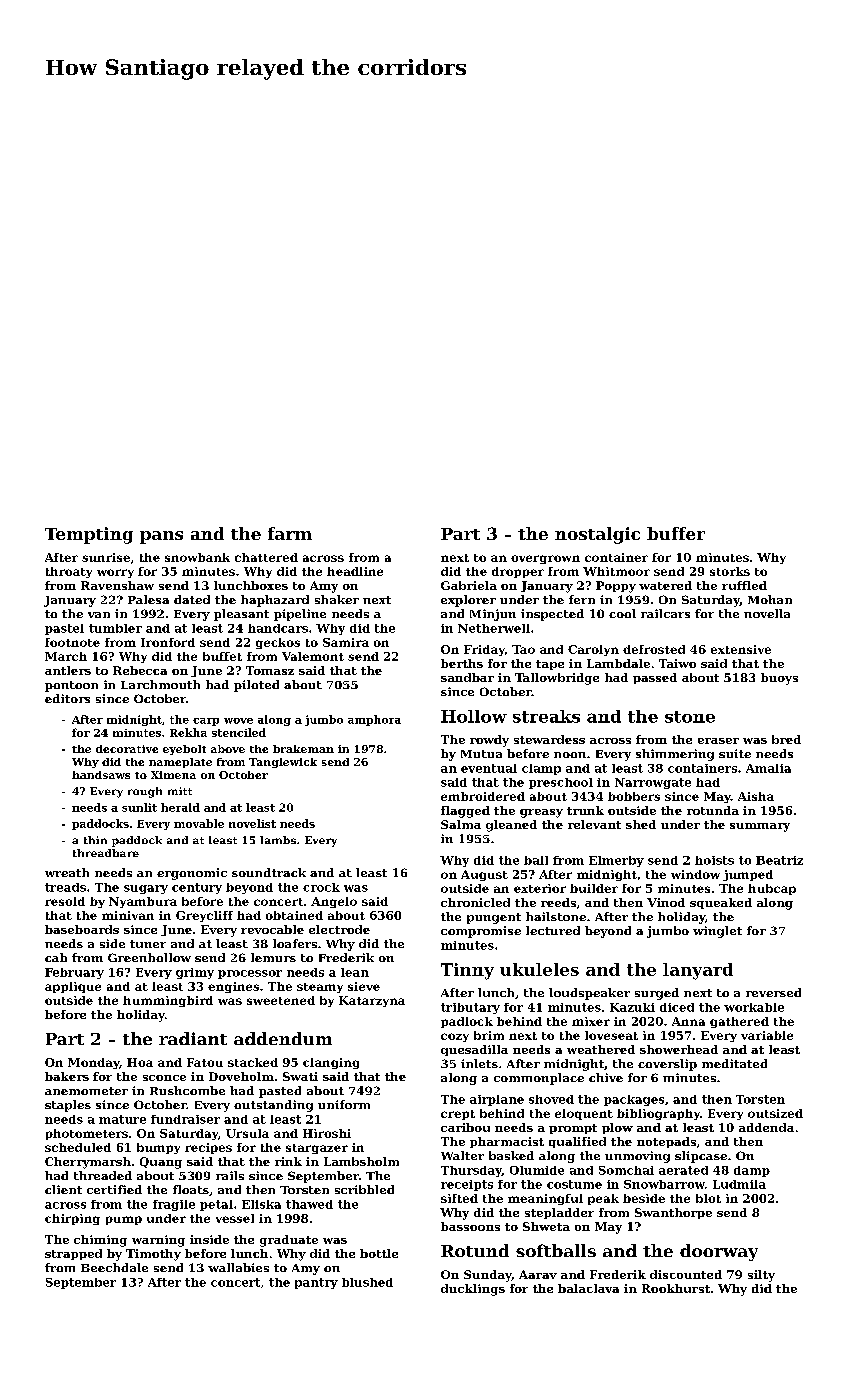 The height and width of the screenshot is (1400, 849). Describe the element at coordinates (676, 533) in the screenshot. I see `buffer` at that location.
